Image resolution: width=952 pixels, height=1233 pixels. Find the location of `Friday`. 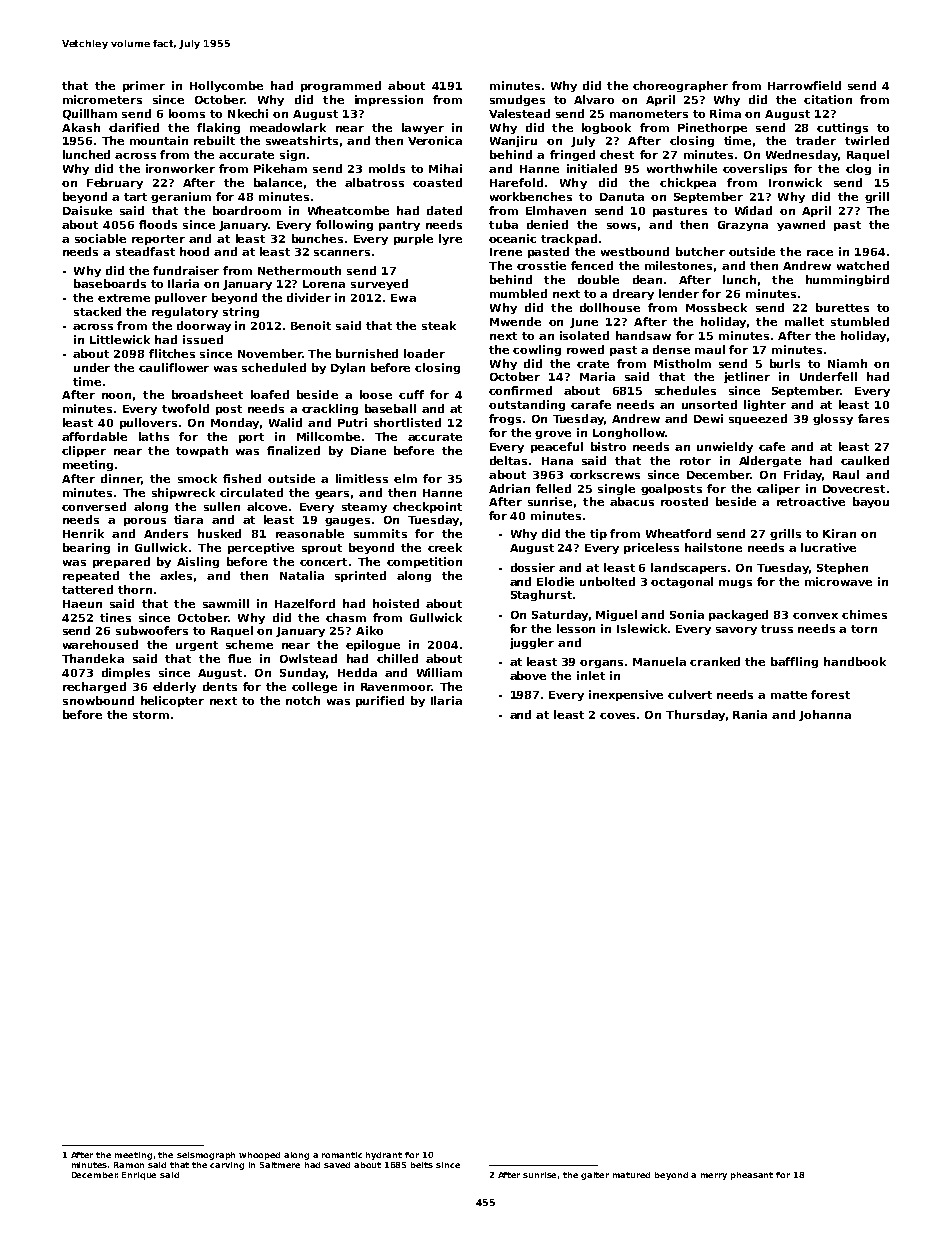

Friday is located at coordinates (803, 475).
